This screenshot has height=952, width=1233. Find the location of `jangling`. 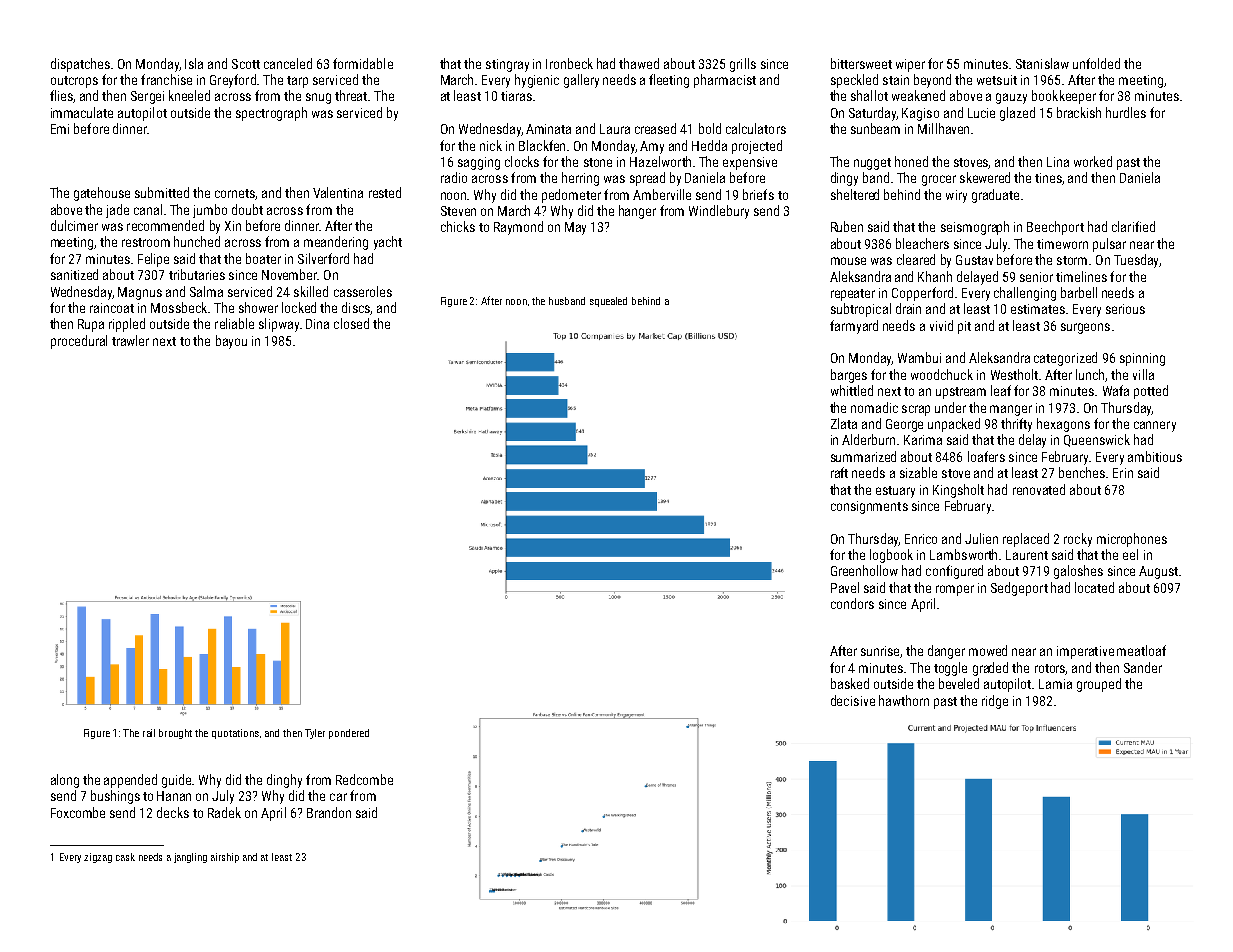

jangling is located at coordinates (190, 858).
